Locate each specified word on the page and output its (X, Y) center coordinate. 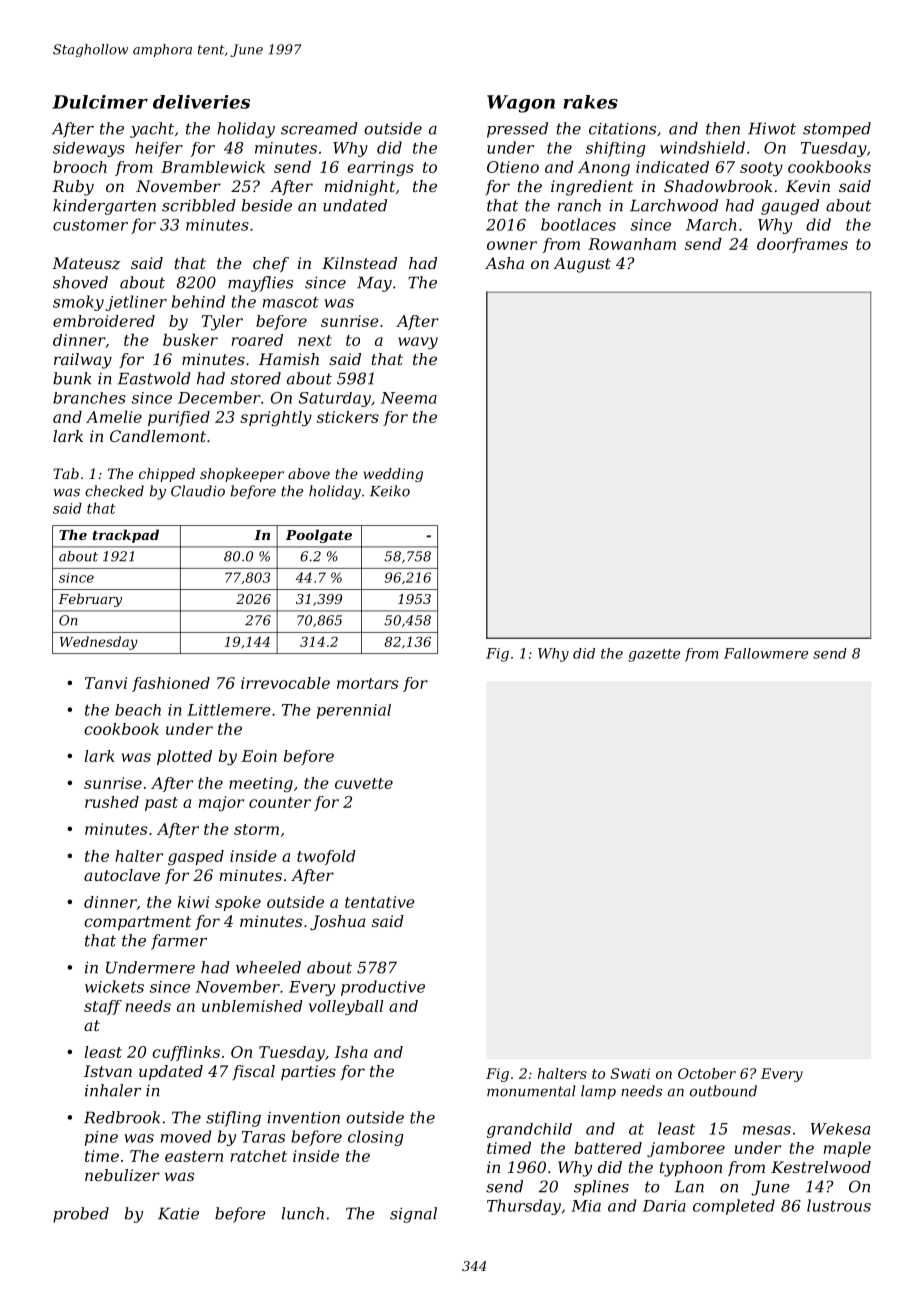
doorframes (802, 245)
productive (383, 988)
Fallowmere (766, 653)
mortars (367, 683)
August (582, 265)
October (707, 1073)
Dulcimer (100, 102)
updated (171, 1073)
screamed (319, 128)
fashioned (171, 684)
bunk (72, 378)
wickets (114, 986)
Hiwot (772, 128)
